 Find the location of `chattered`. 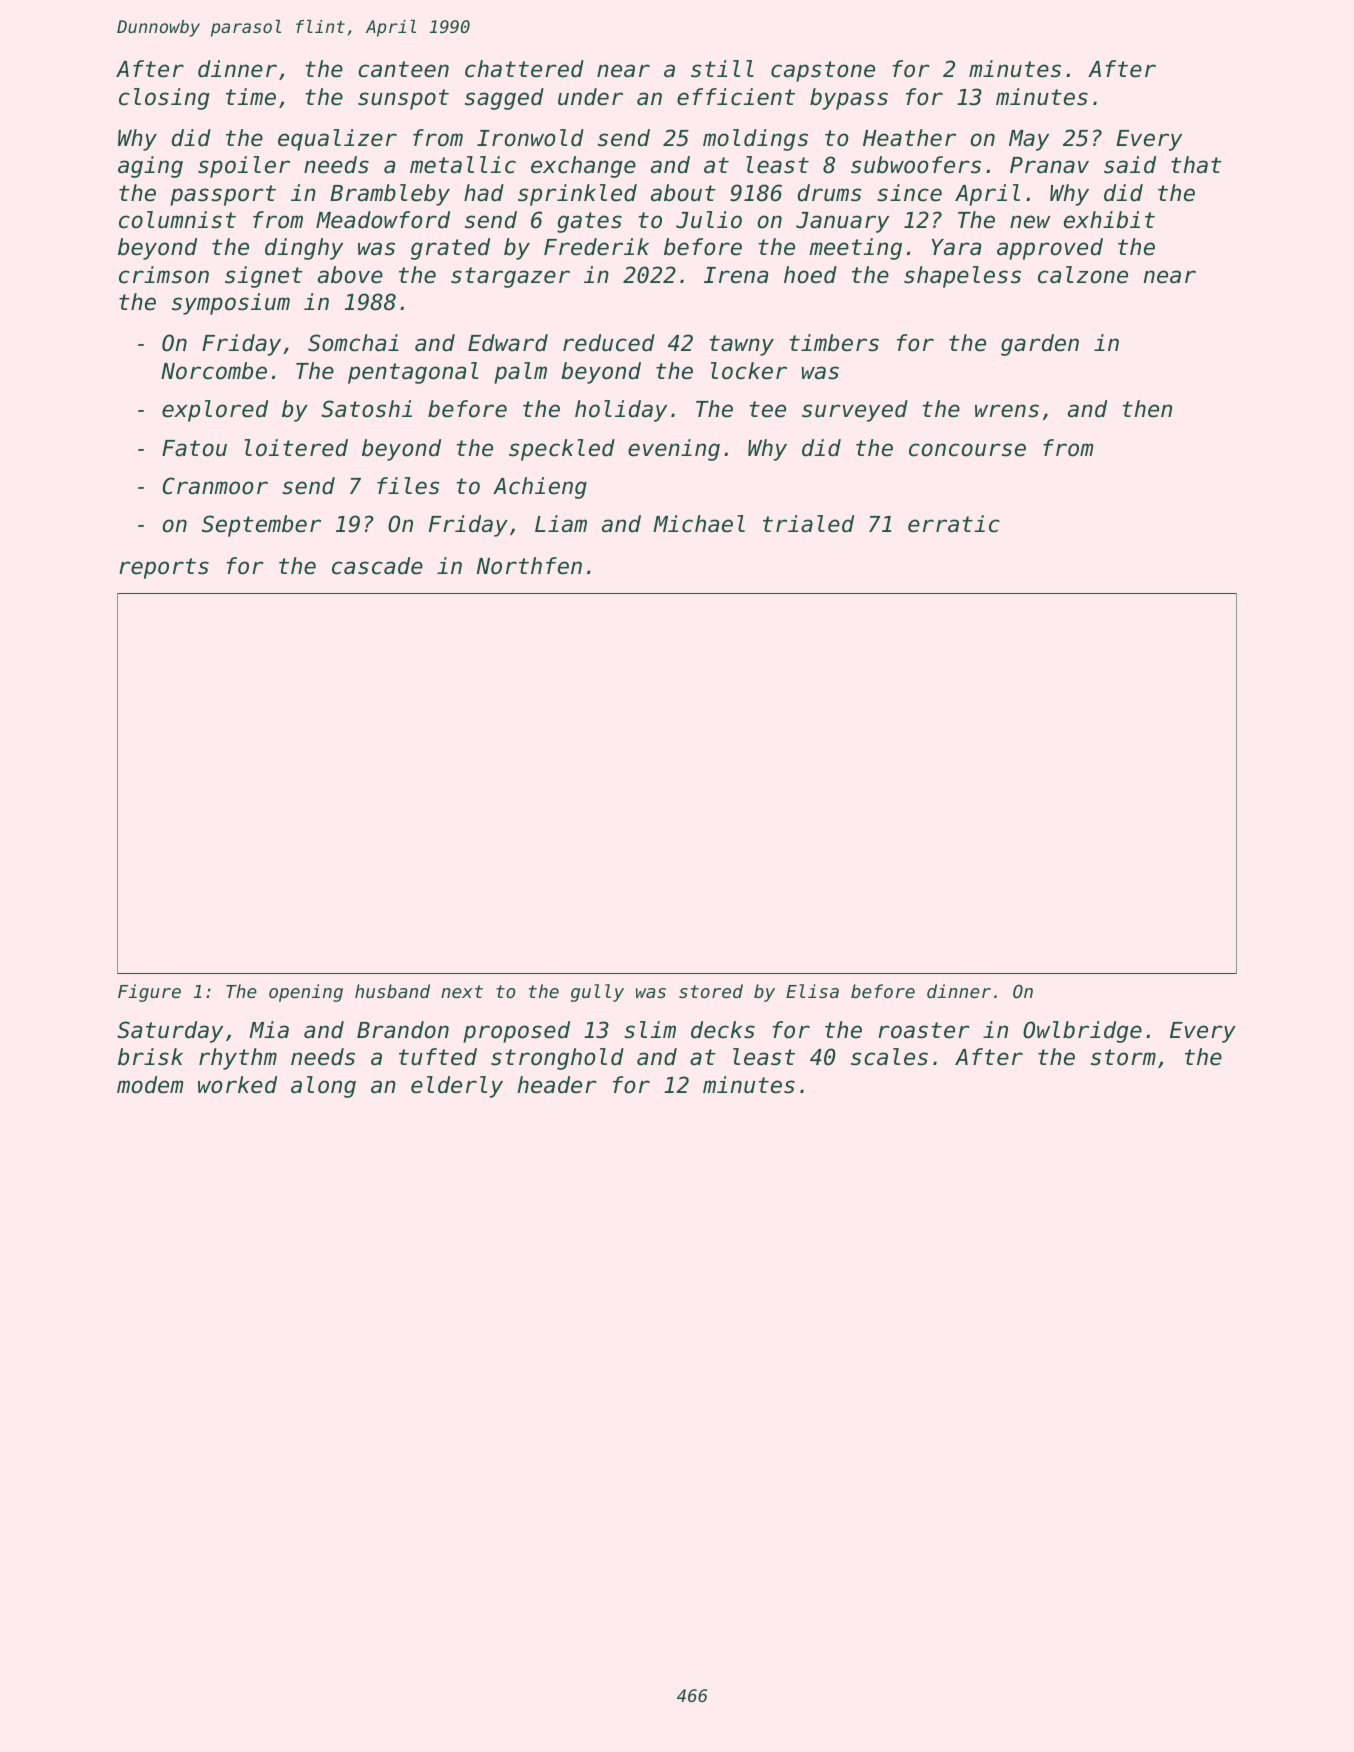

chattered is located at coordinates (524, 69).
